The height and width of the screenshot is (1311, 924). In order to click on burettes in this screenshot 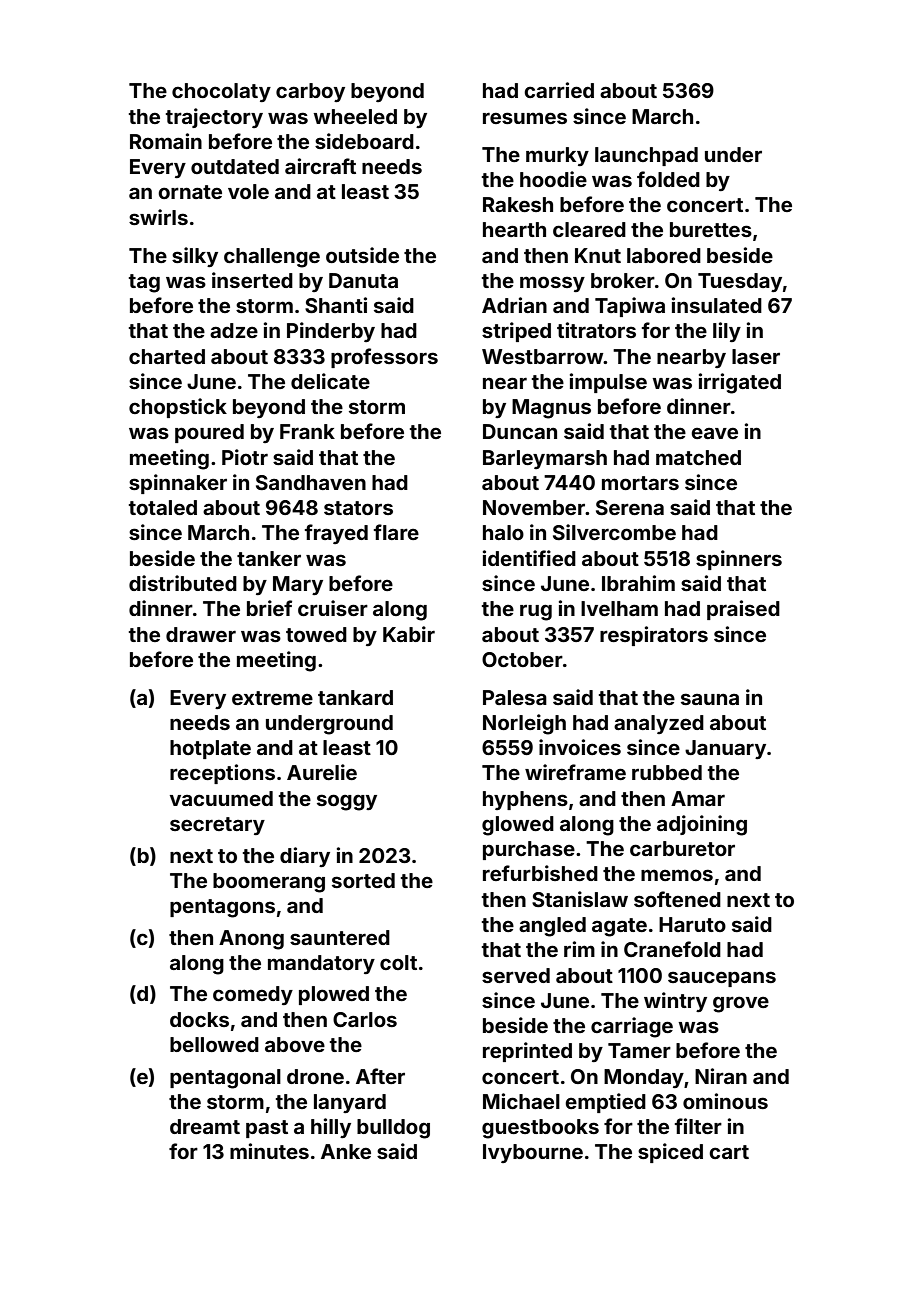, I will do `click(711, 229)`.
